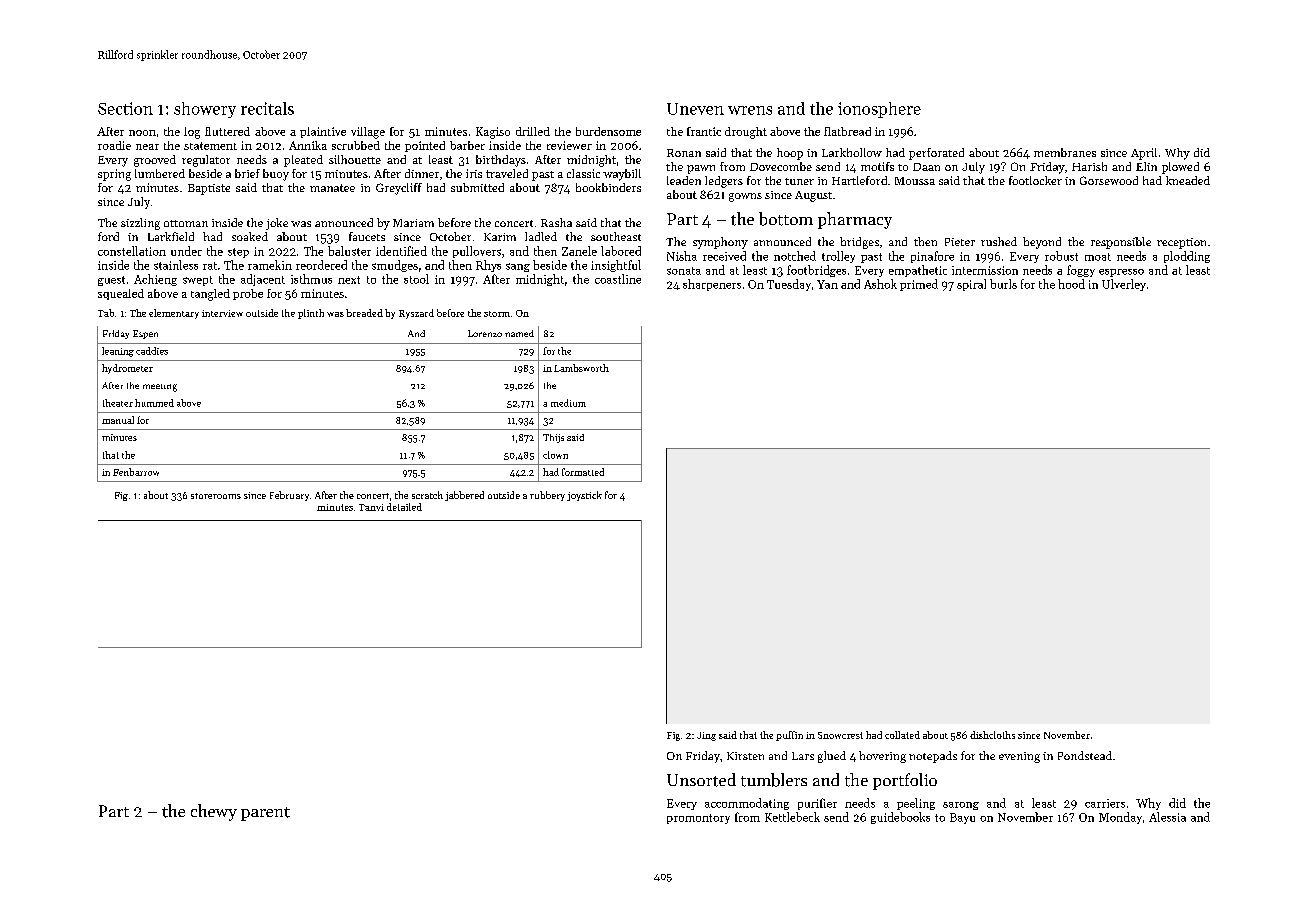 The height and width of the page is (924, 1308). I want to click on Pondstead, so click(1085, 755).
